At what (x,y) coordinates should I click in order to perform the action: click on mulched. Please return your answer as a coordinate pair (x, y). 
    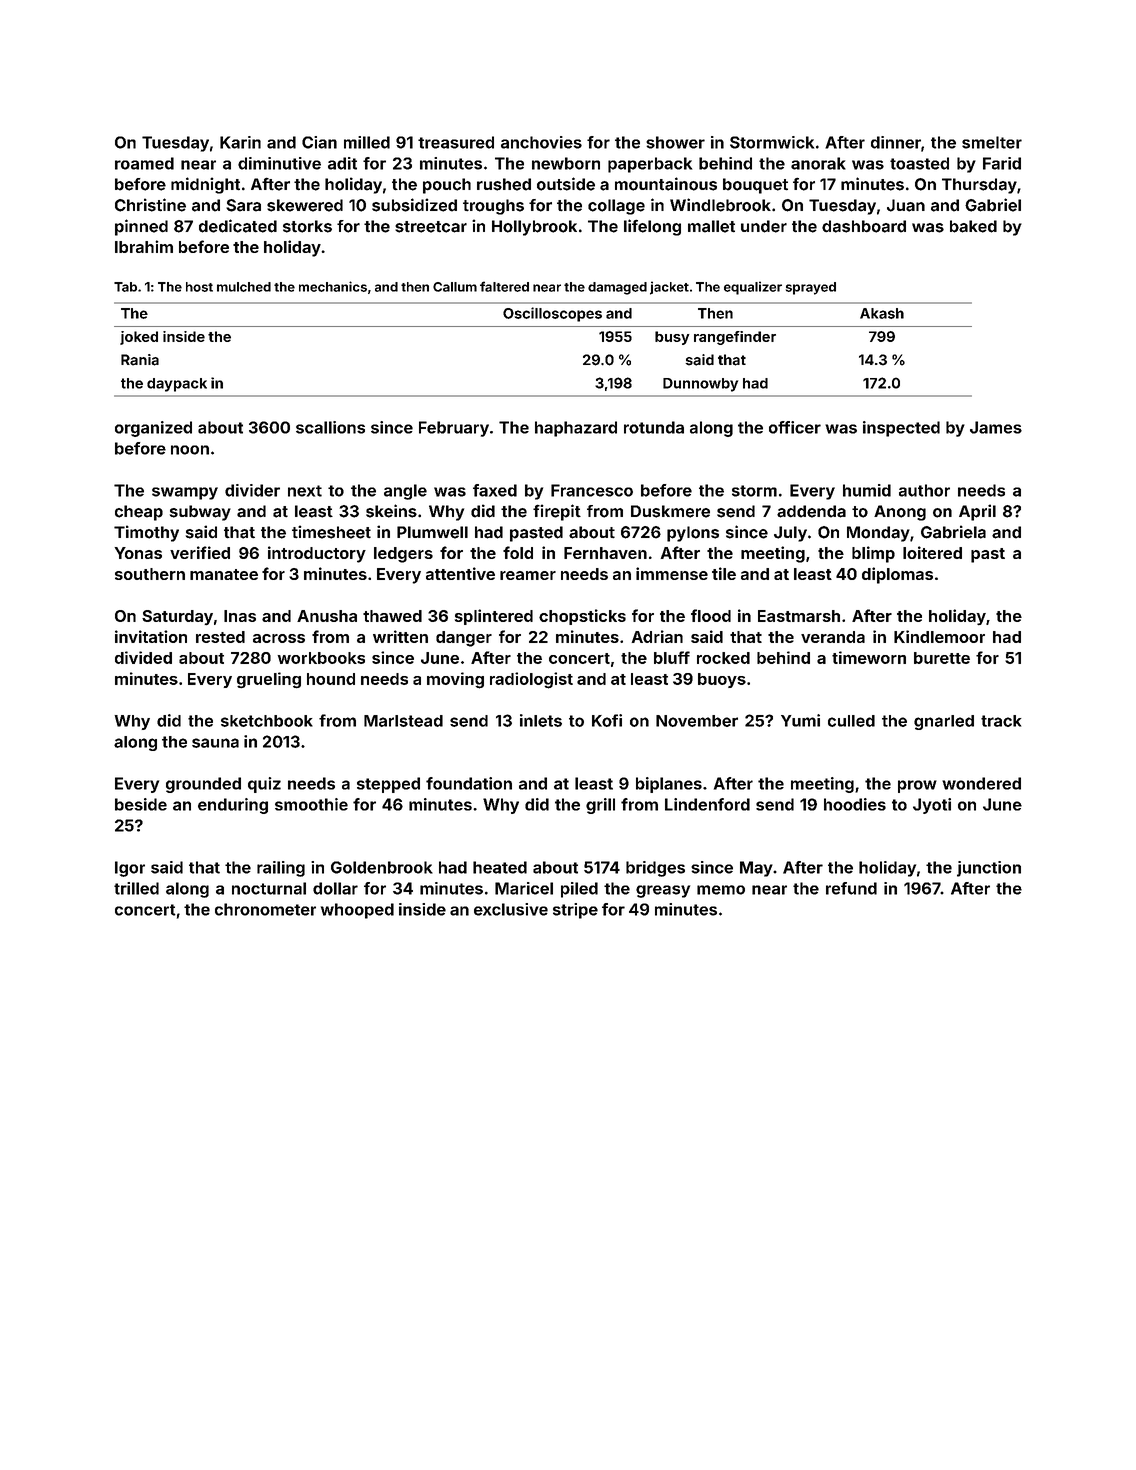
    Looking at the image, I should click on (244, 287).
